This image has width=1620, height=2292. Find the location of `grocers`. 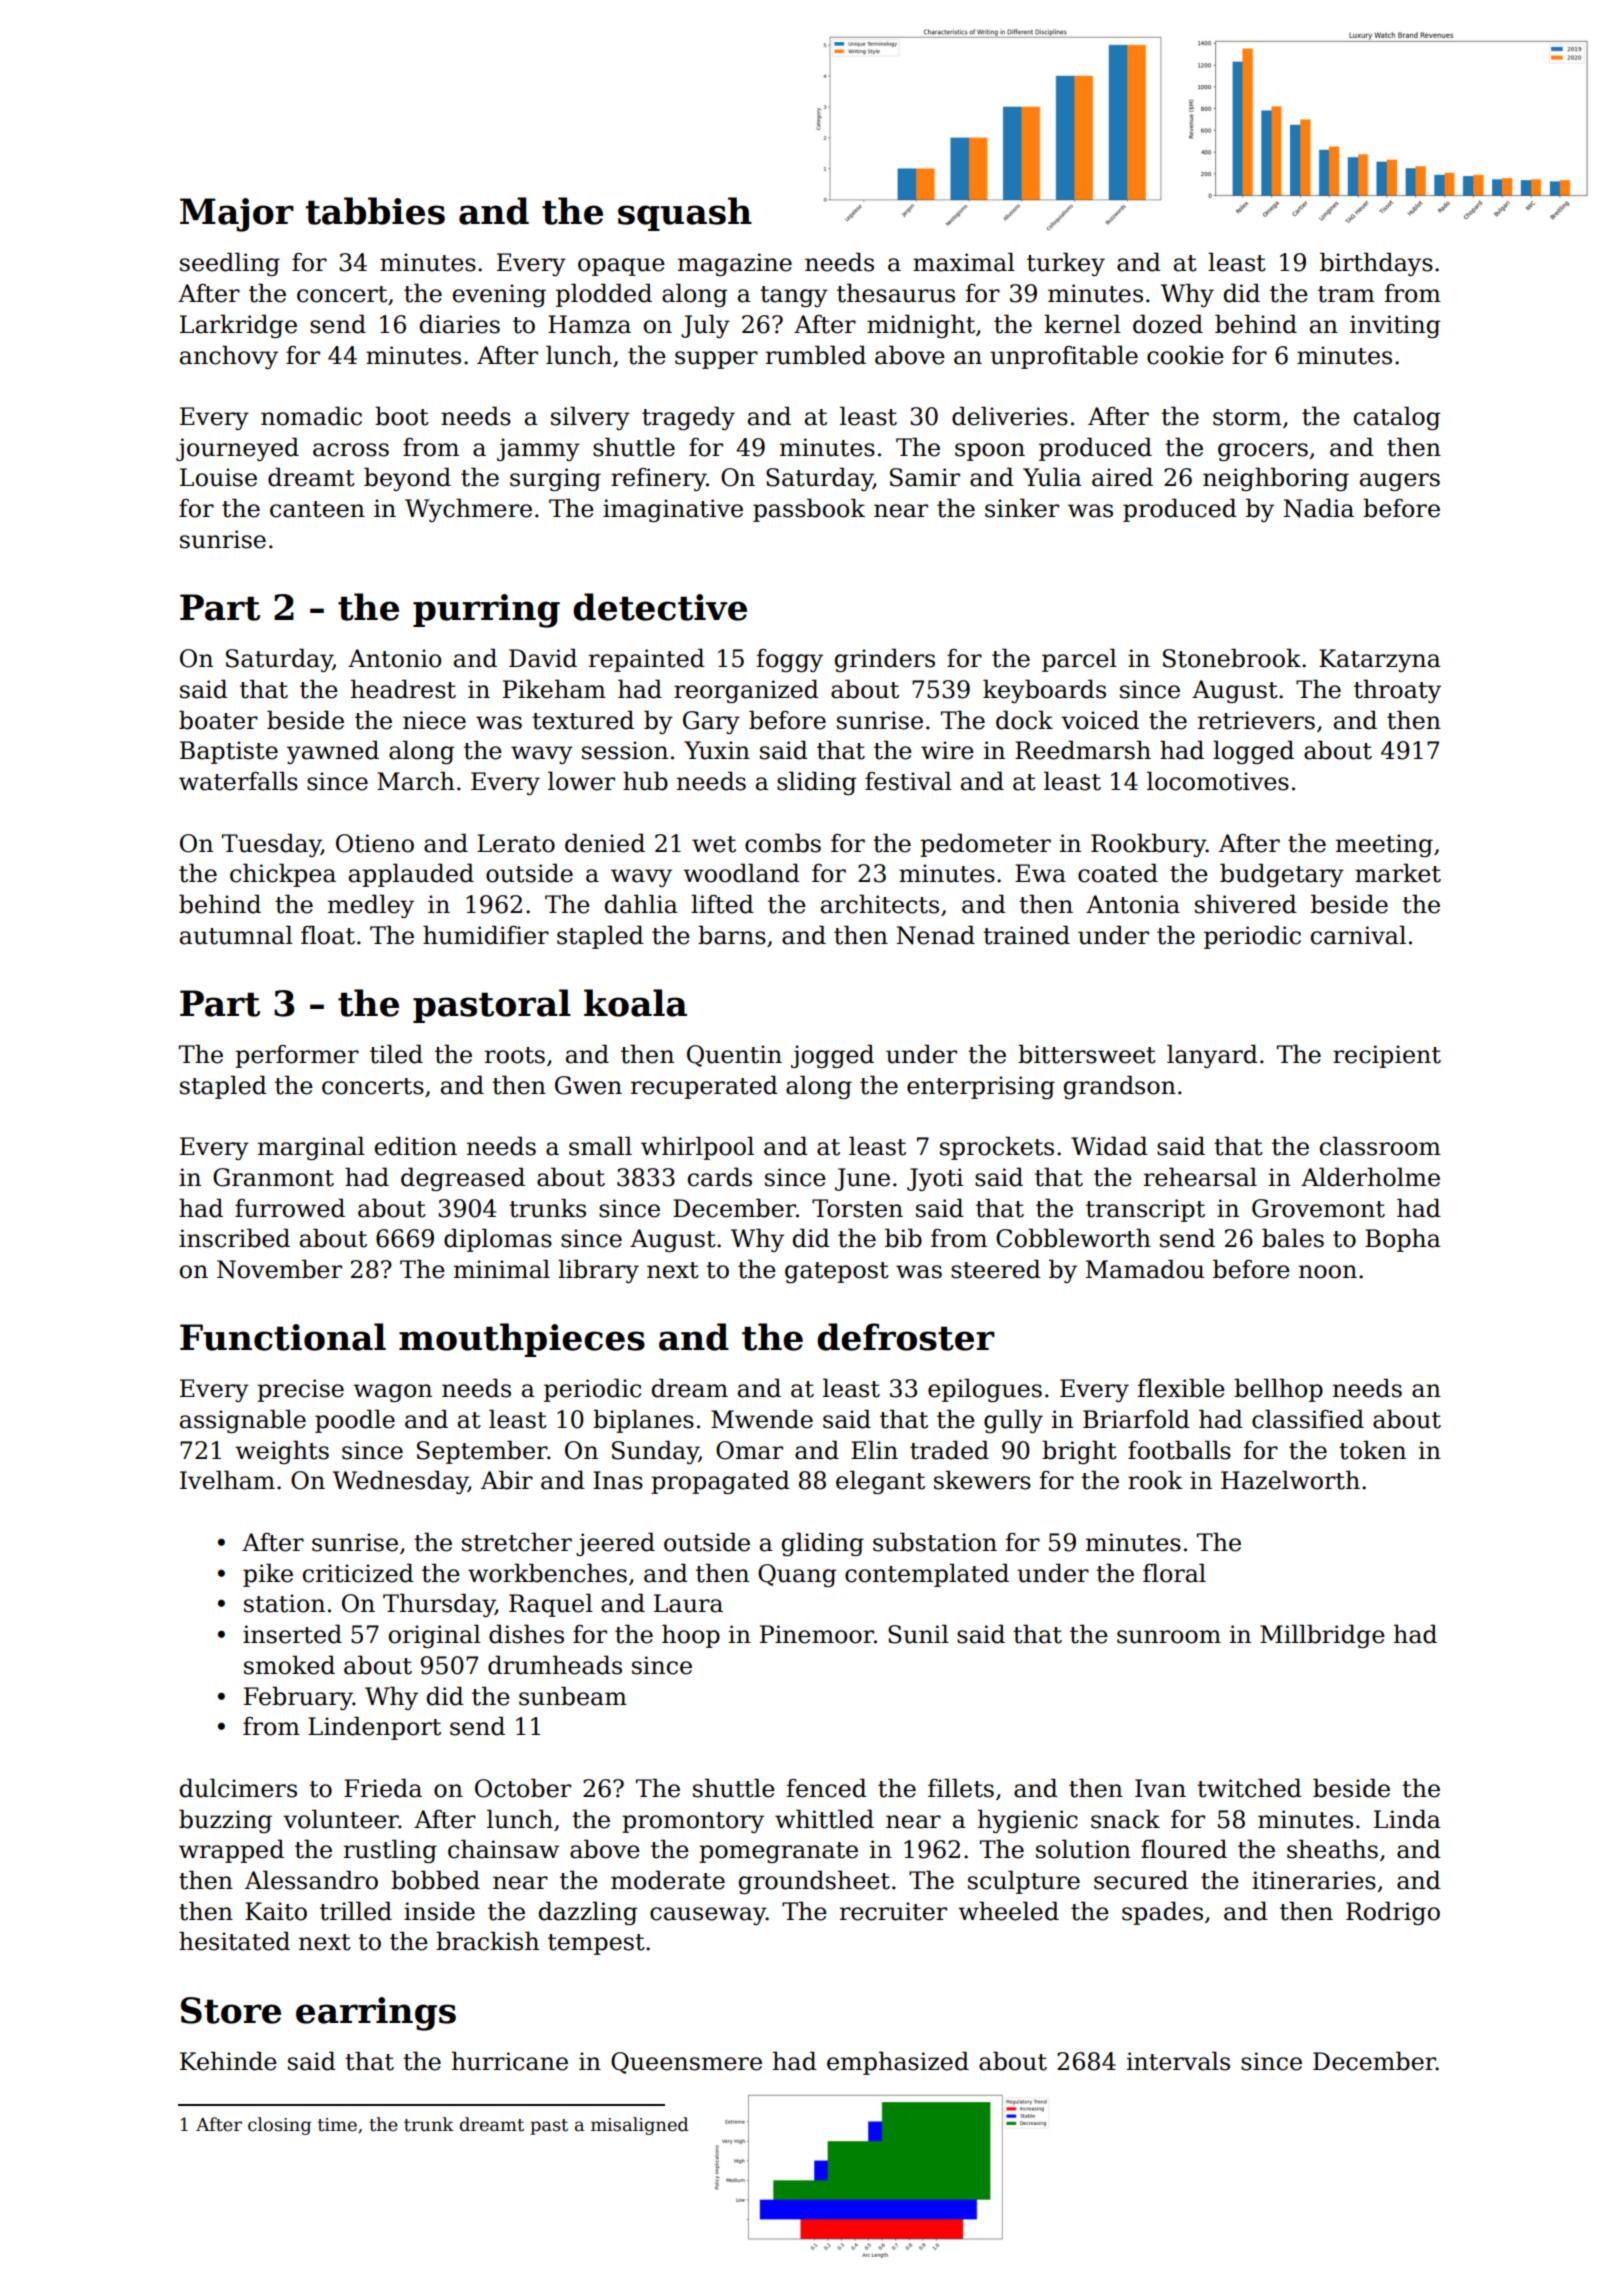

grocers is located at coordinates (1263, 452).
